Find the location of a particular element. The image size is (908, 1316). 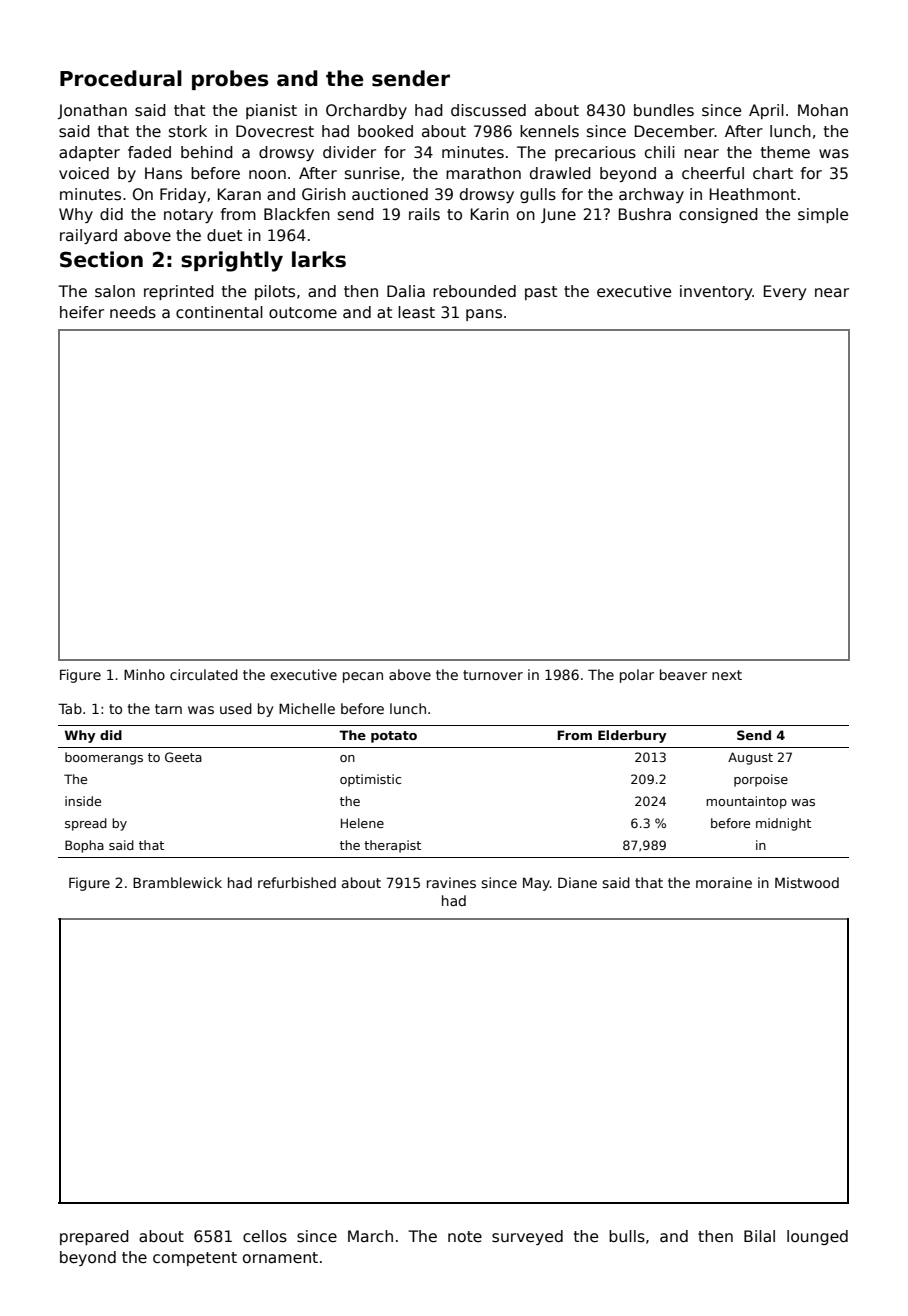

bundles is located at coordinates (664, 110).
